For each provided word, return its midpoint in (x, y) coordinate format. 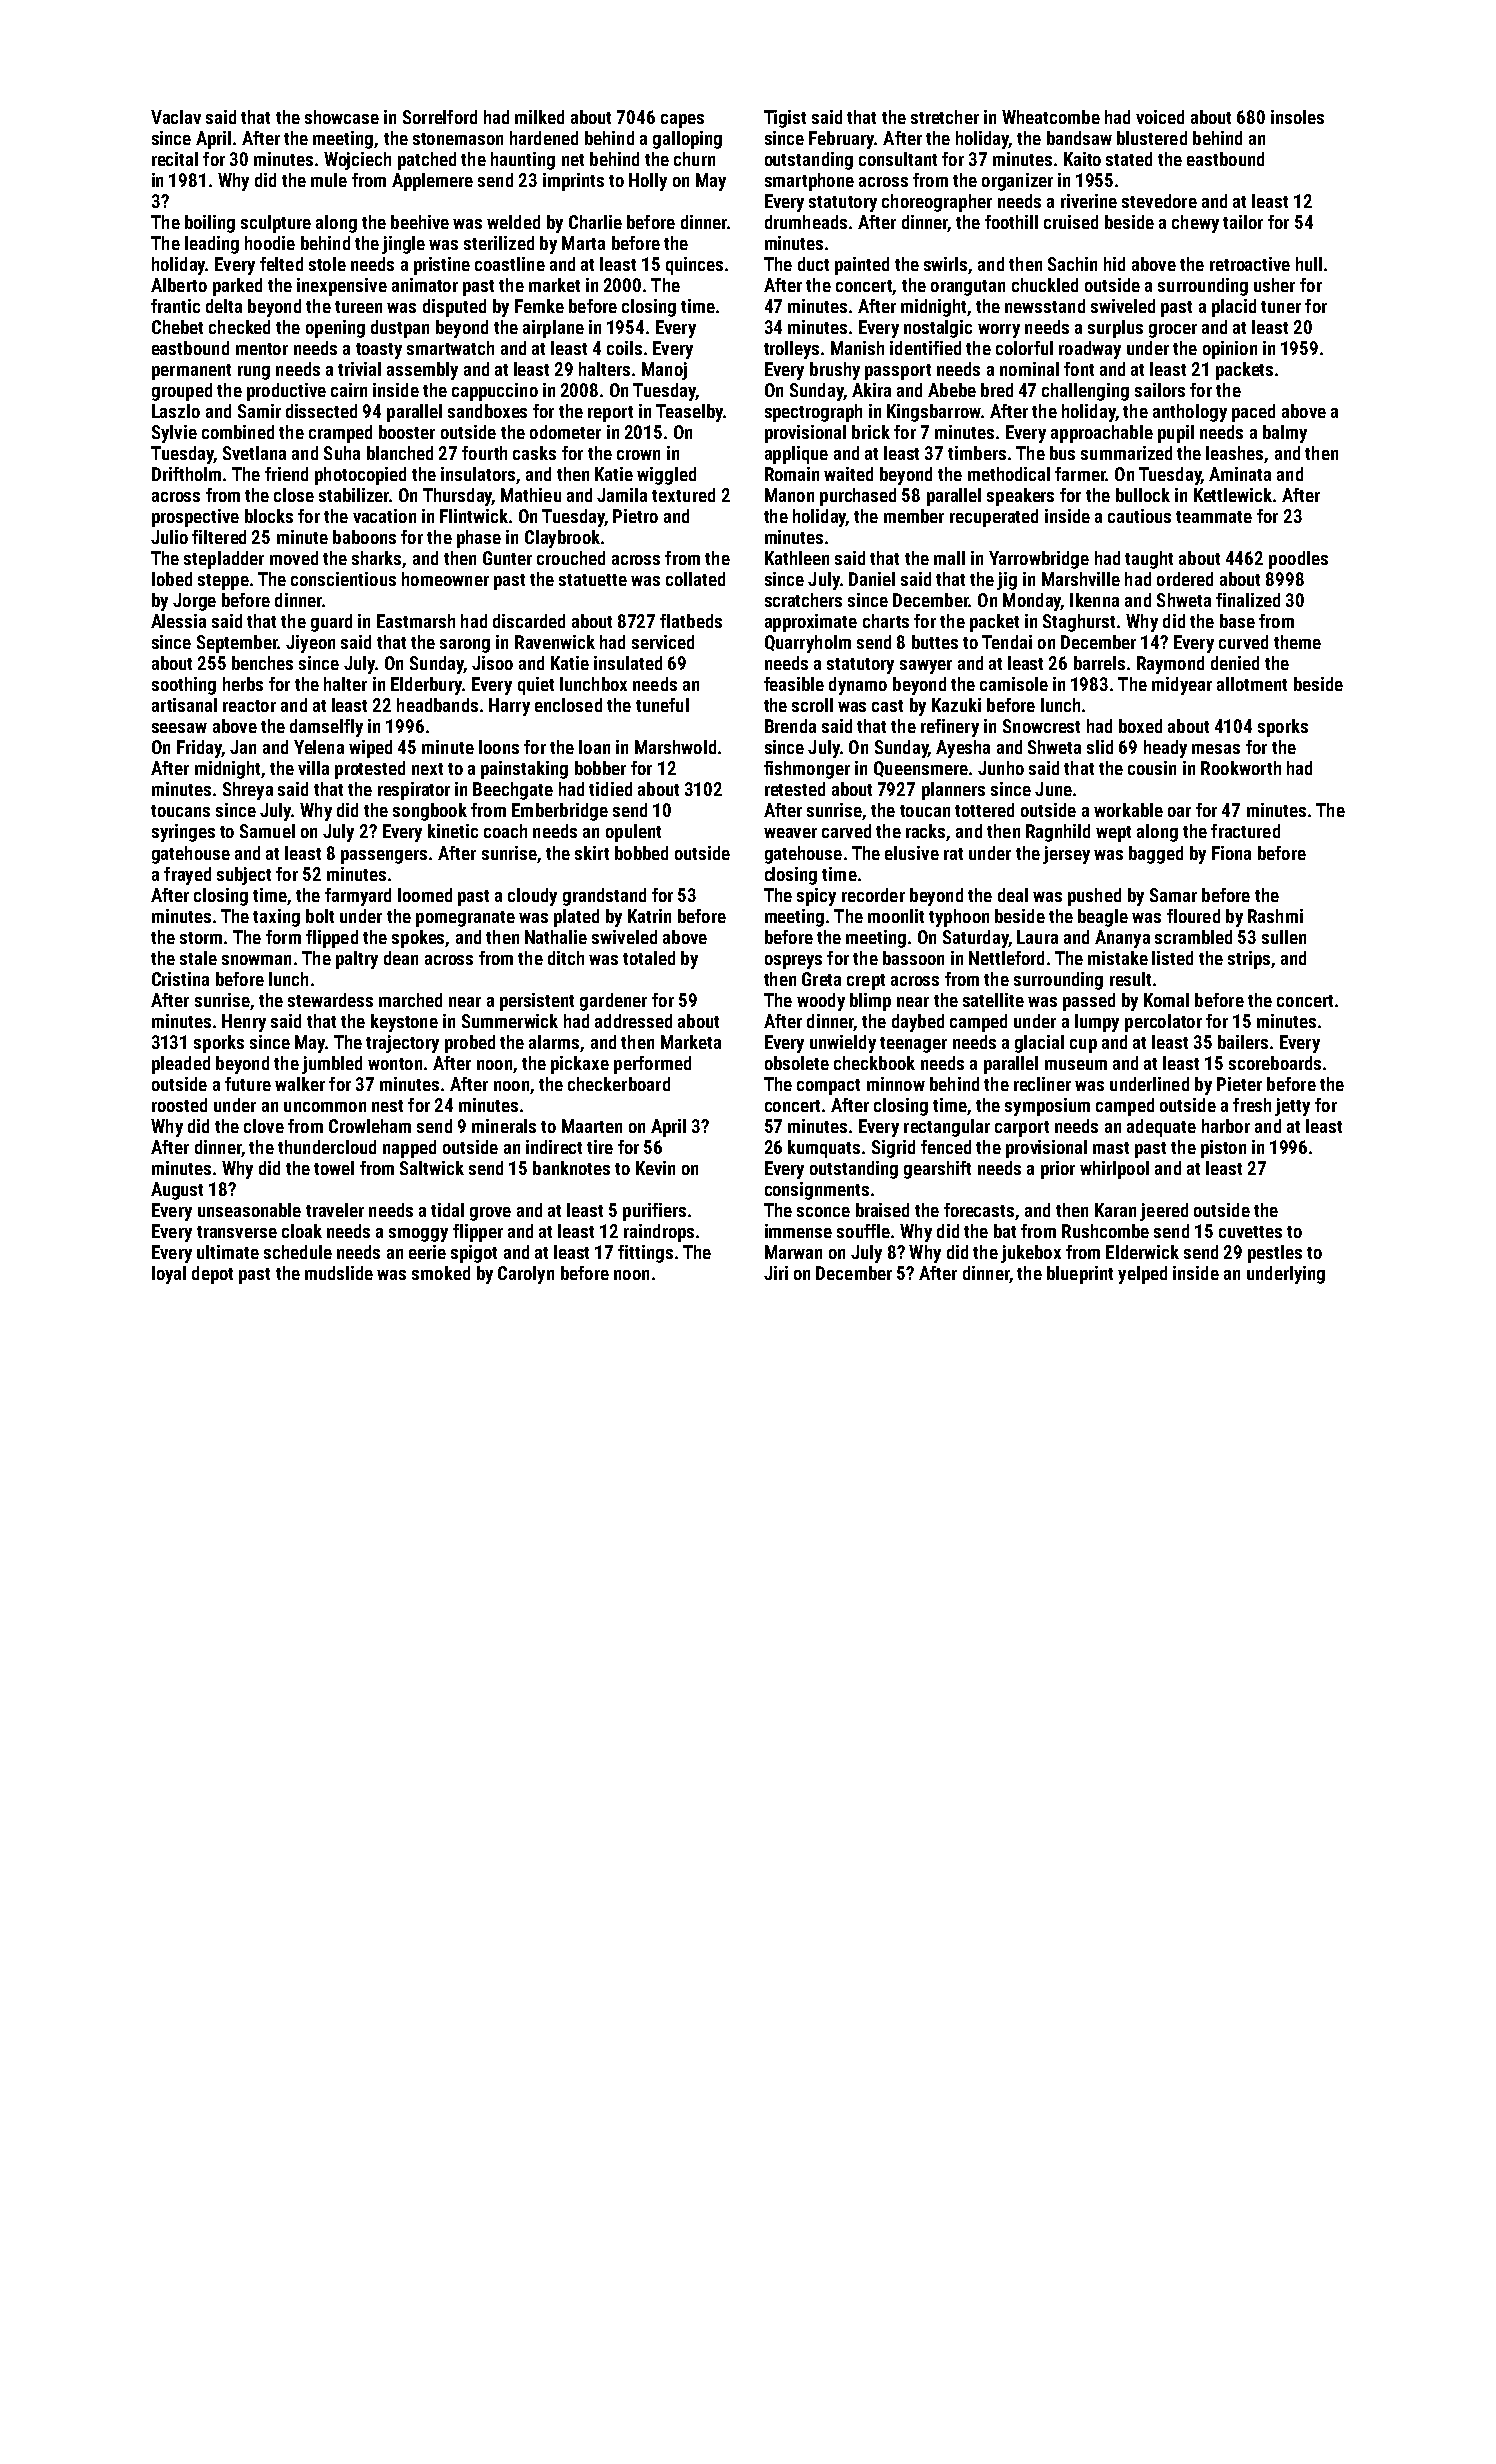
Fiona (1231, 853)
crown (638, 455)
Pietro (635, 516)
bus (1062, 453)
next (427, 769)
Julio (169, 537)
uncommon (325, 1107)
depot (212, 1275)
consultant (898, 159)
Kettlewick (1233, 495)
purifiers (654, 1212)
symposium (1047, 1107)
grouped (182, 392)
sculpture (276, 224)
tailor (1243, 222)
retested (795, 789)
